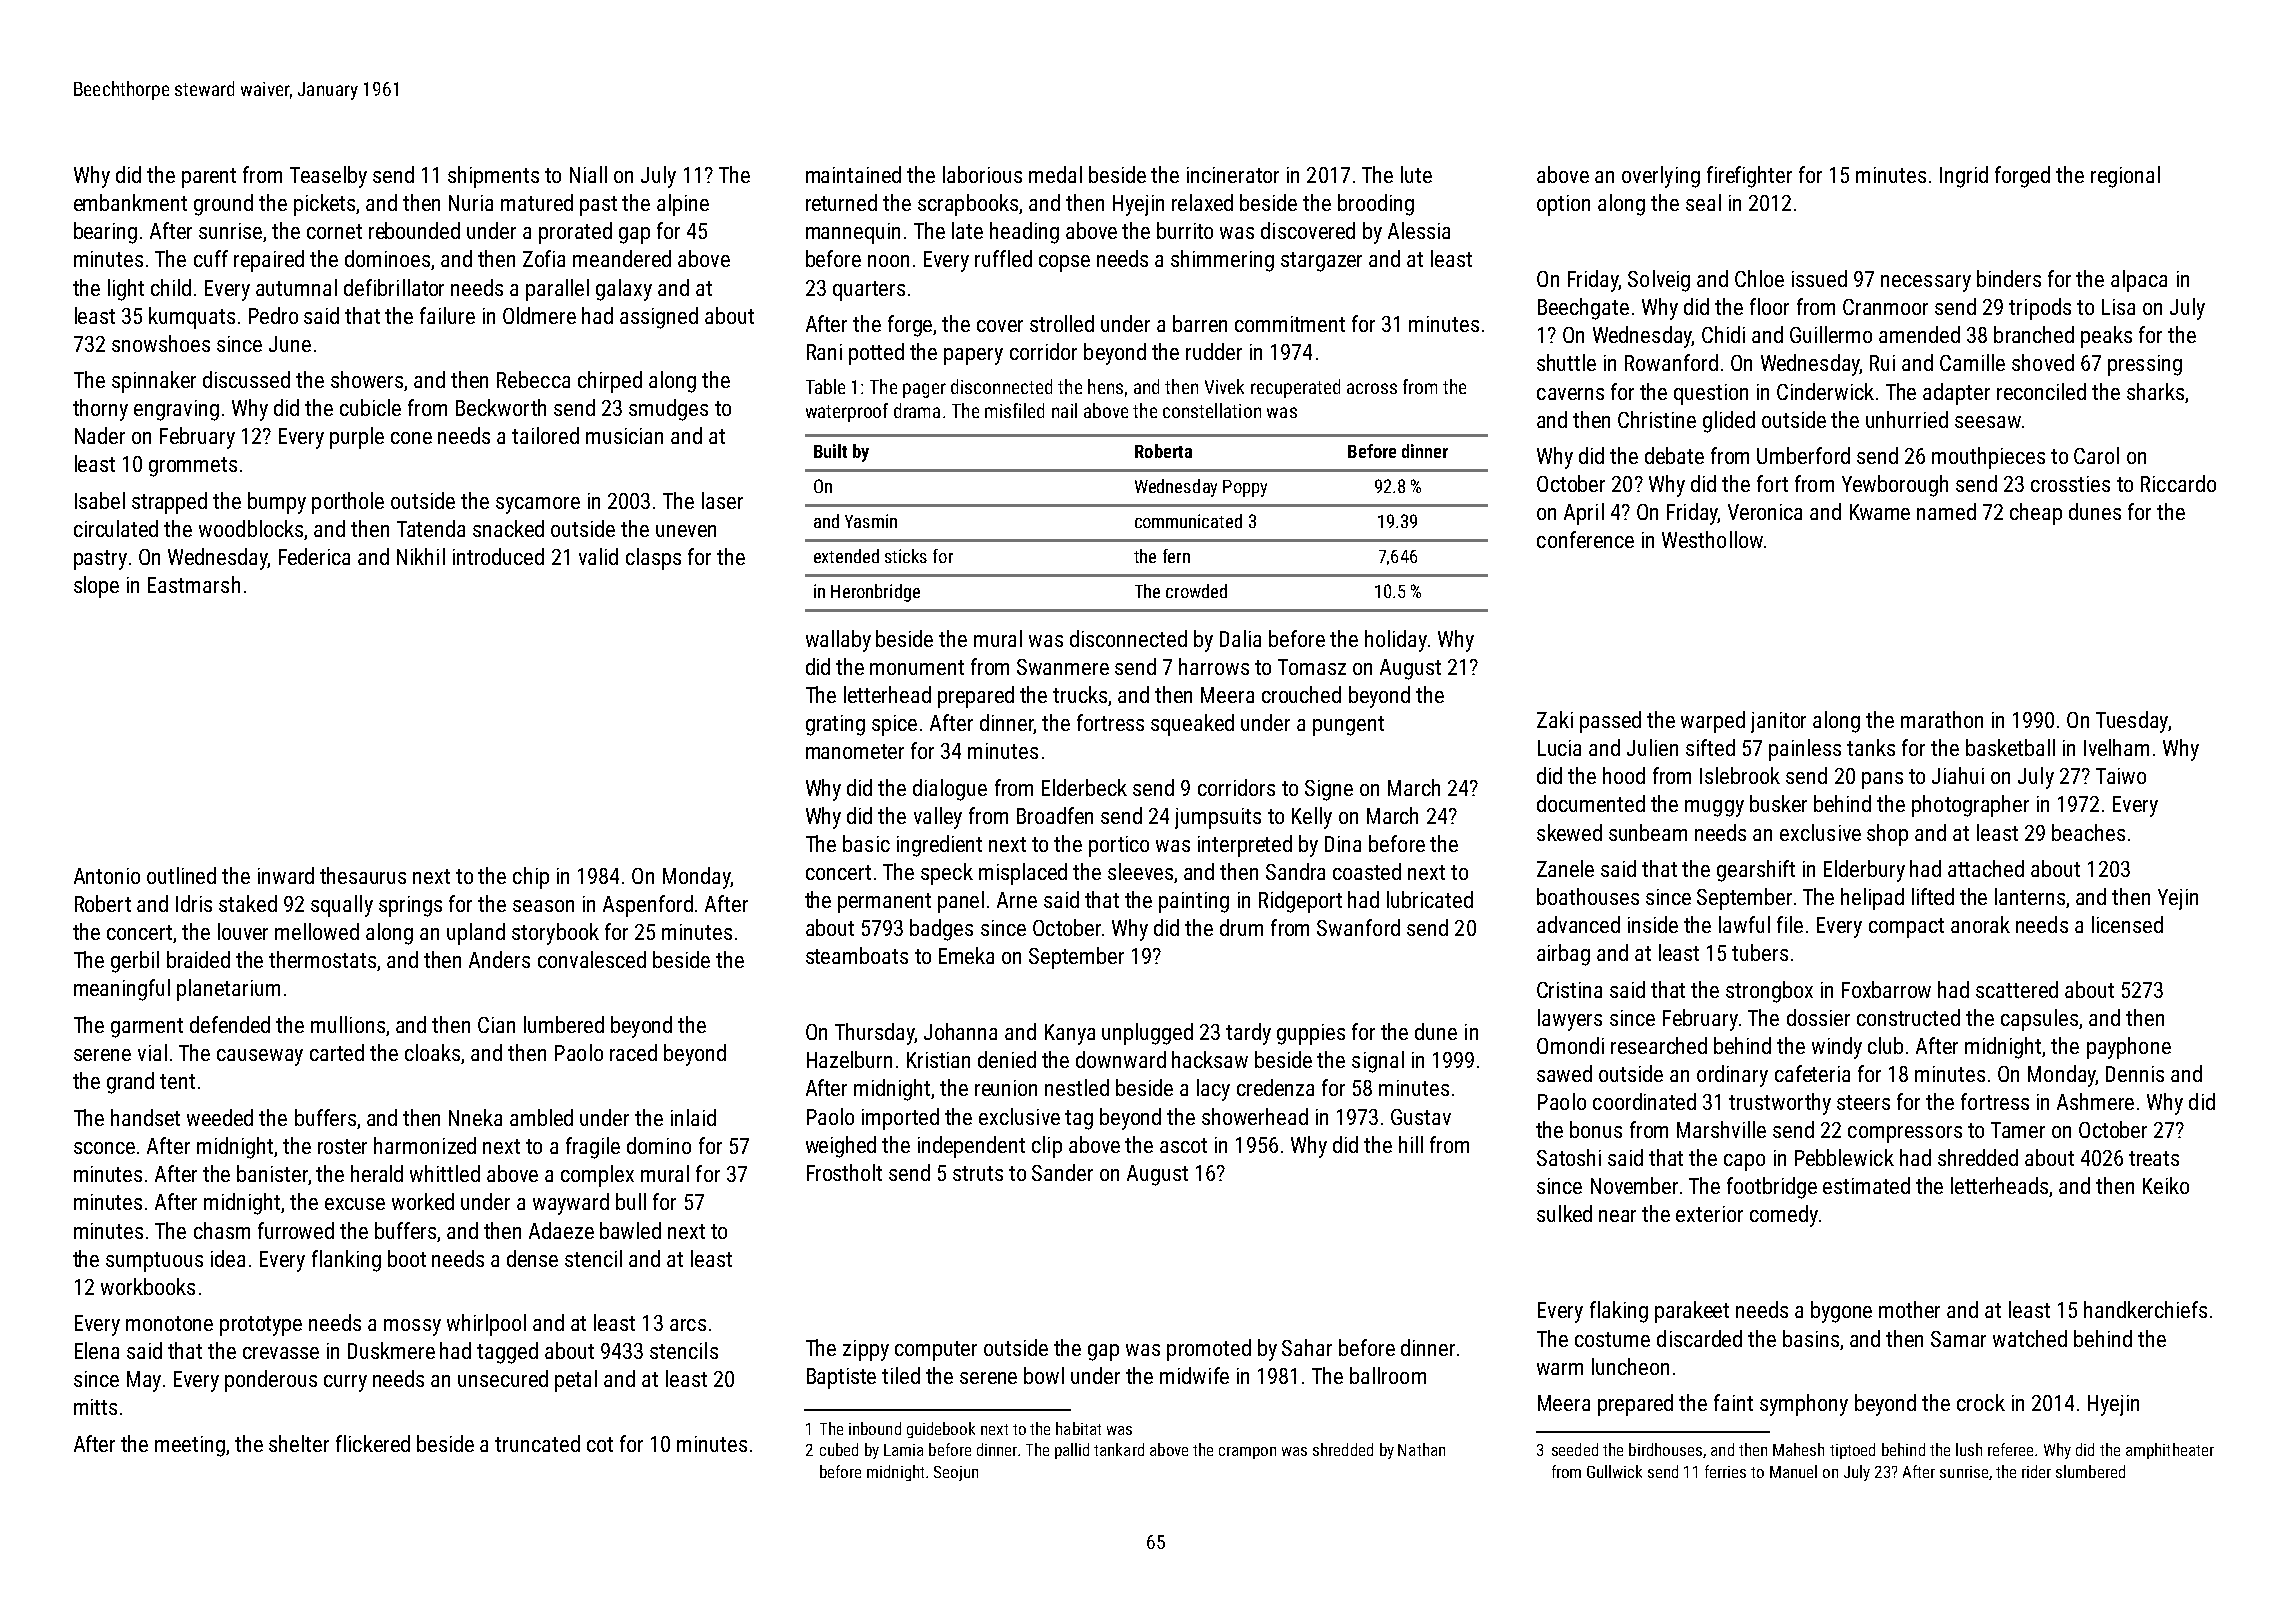  Describe the element at coordinates (2145, 365) in the screenshot. I see `pressing` at that location.
